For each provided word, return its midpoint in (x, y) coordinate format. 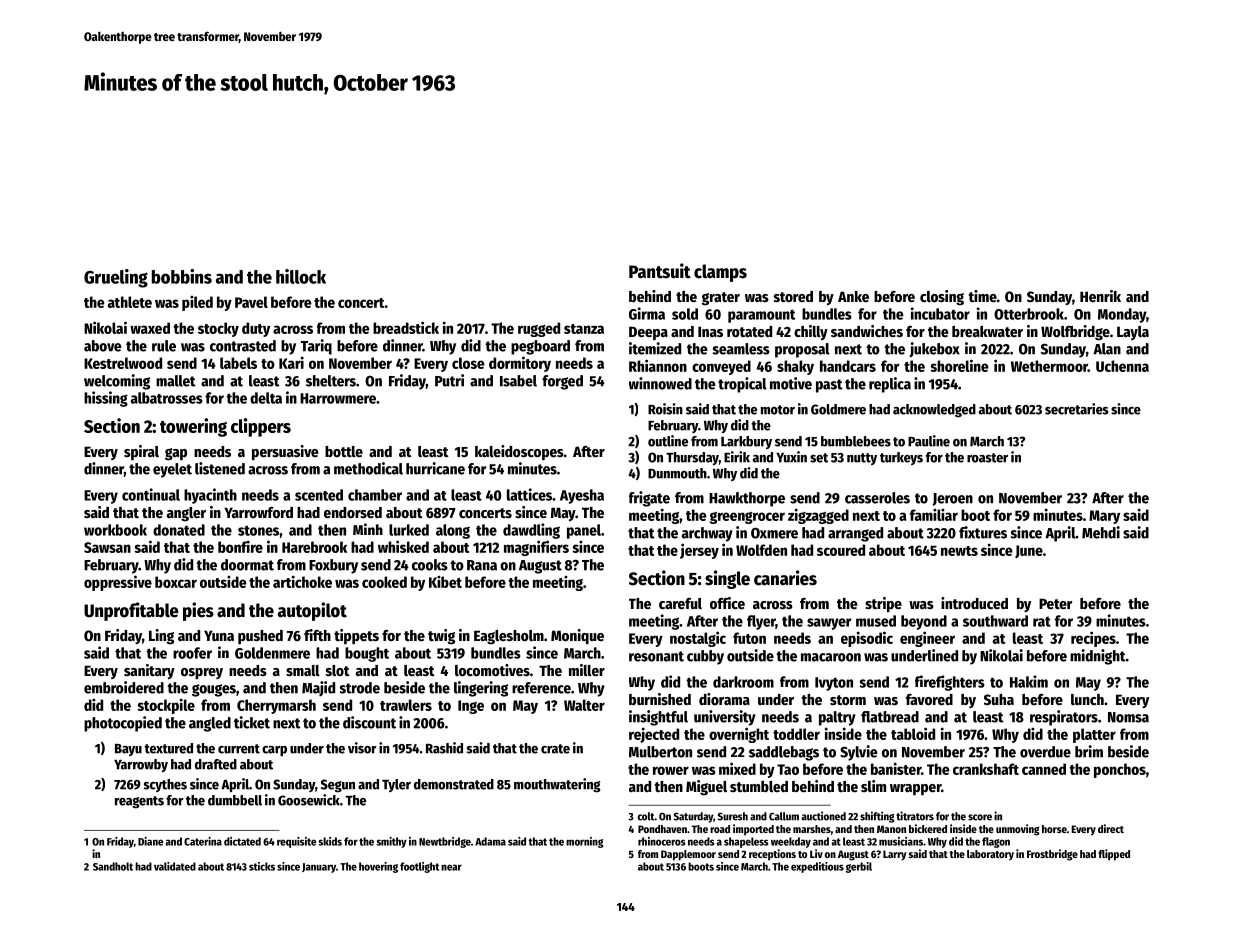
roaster (987, 458)
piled (197, 303)
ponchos (1120, 770)
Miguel (706, 788)
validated (175, 866)
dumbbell (235, 800)
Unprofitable (131, 611)
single (727, 579)
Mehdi (1101, 532)
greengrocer (747, 518)
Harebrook (314, 547)
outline (668, 441)
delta (266, 398)
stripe (883, 605)
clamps (720, 273)
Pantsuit (660, 271)
